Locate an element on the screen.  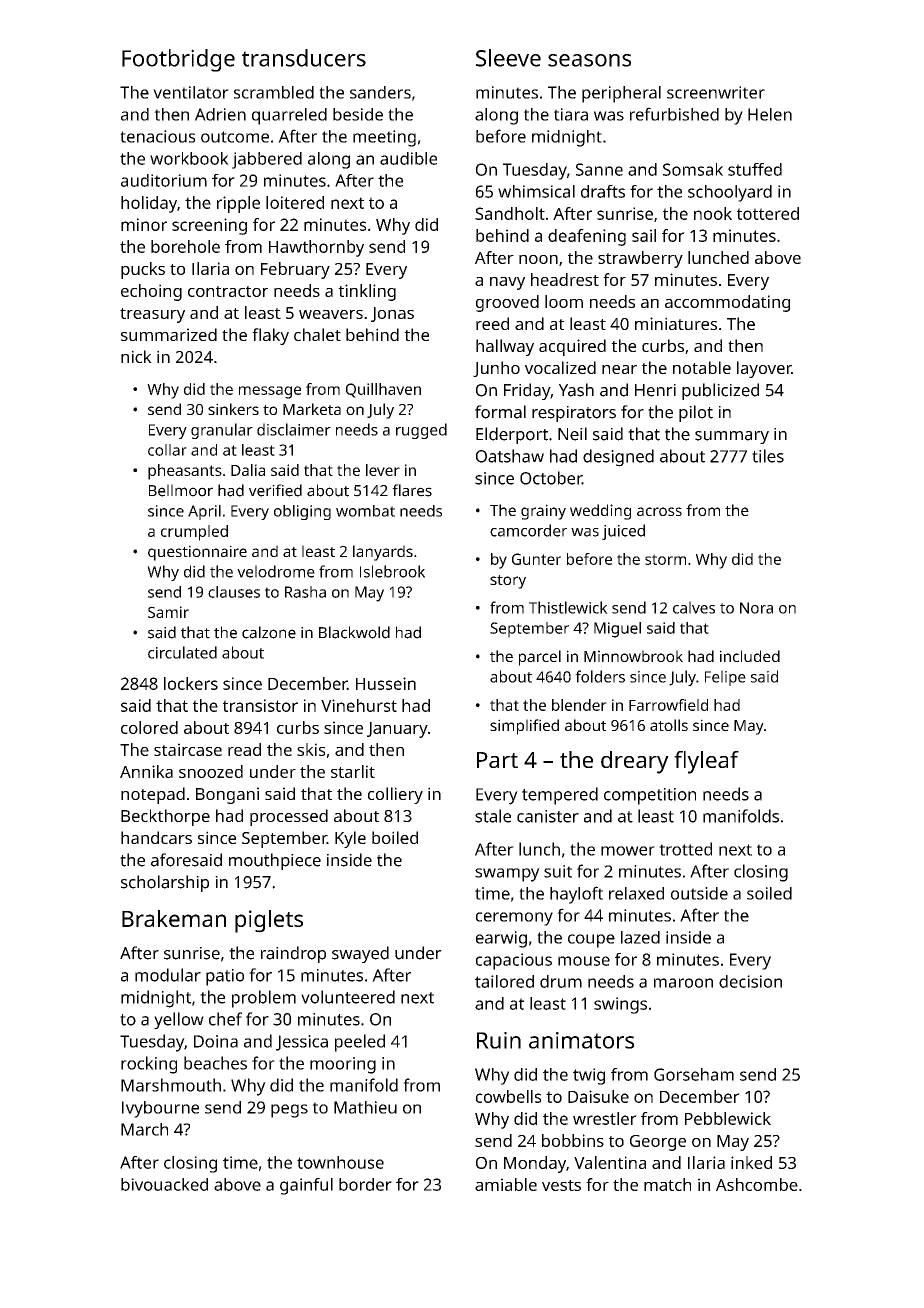
layover is located at coordinates (764, 369).
